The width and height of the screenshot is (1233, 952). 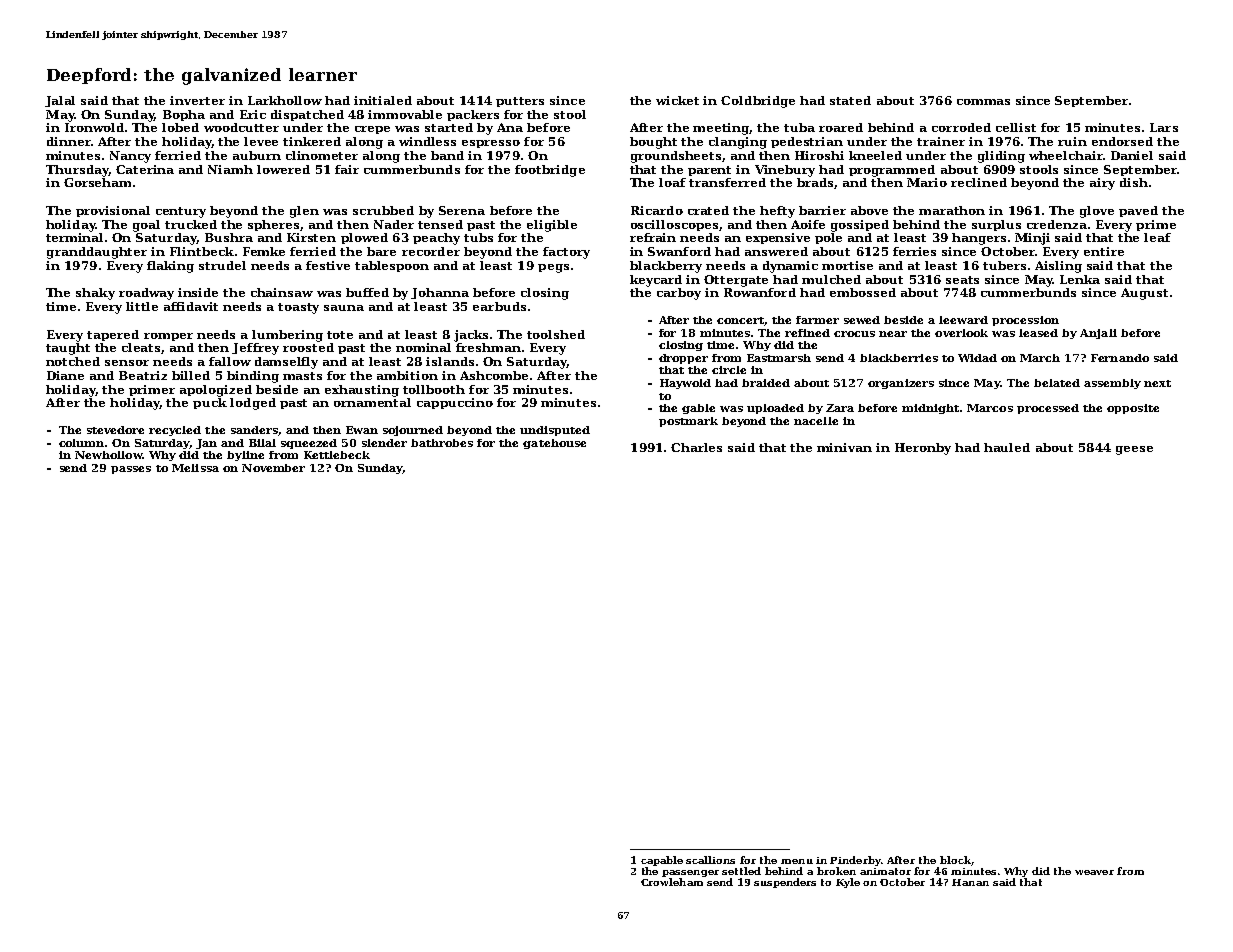 I want to click on block, so click(x=955, y=860).
